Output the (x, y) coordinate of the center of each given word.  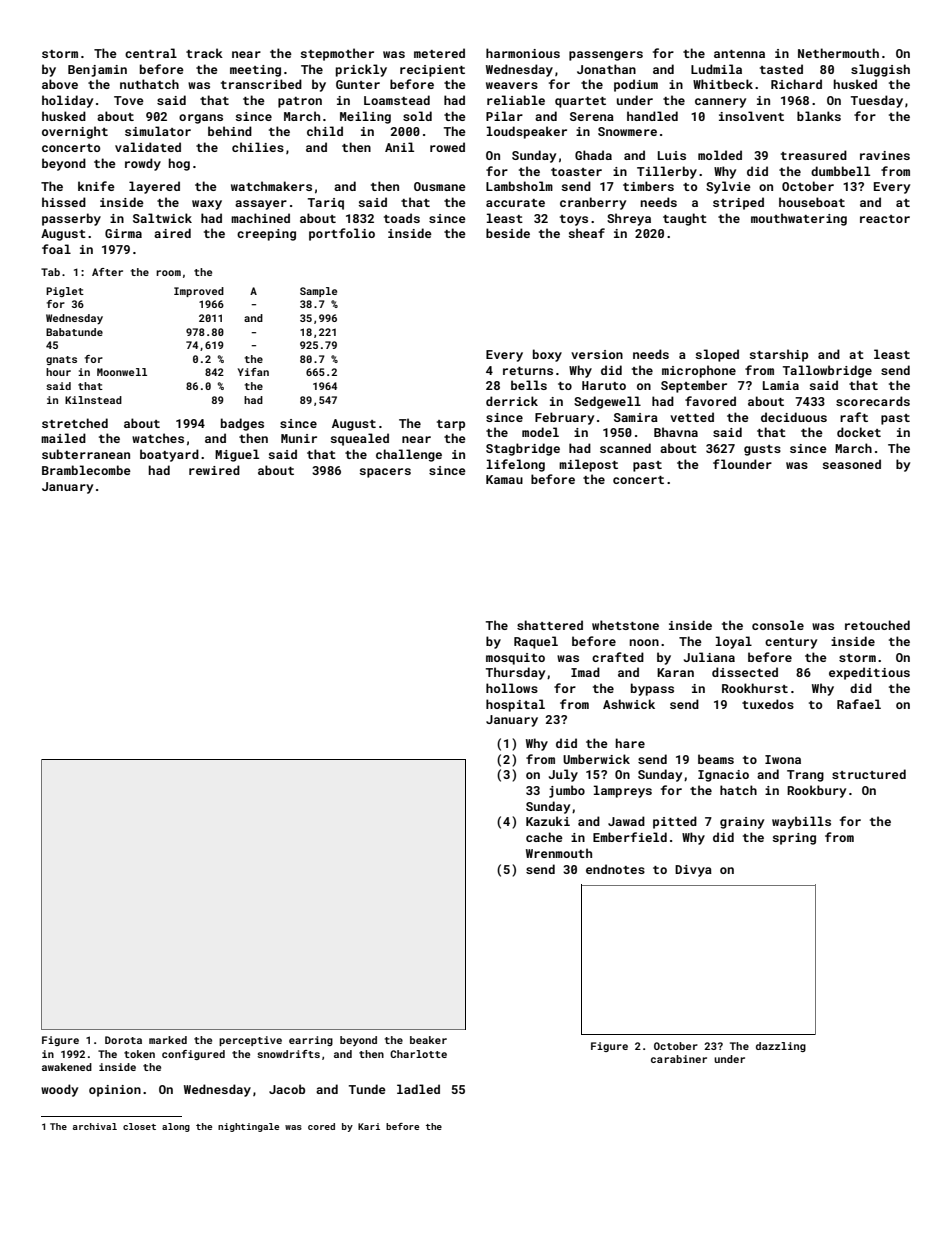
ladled (418, 1089)
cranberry (593, 203)
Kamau (504, 479)
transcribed (261, 84)
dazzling (781, 1047)
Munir (299, 438)
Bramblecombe (86, 470)
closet (139, 1126)
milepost (588, 465)
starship (779, 355)
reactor (885, 219)
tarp (451, 425)
